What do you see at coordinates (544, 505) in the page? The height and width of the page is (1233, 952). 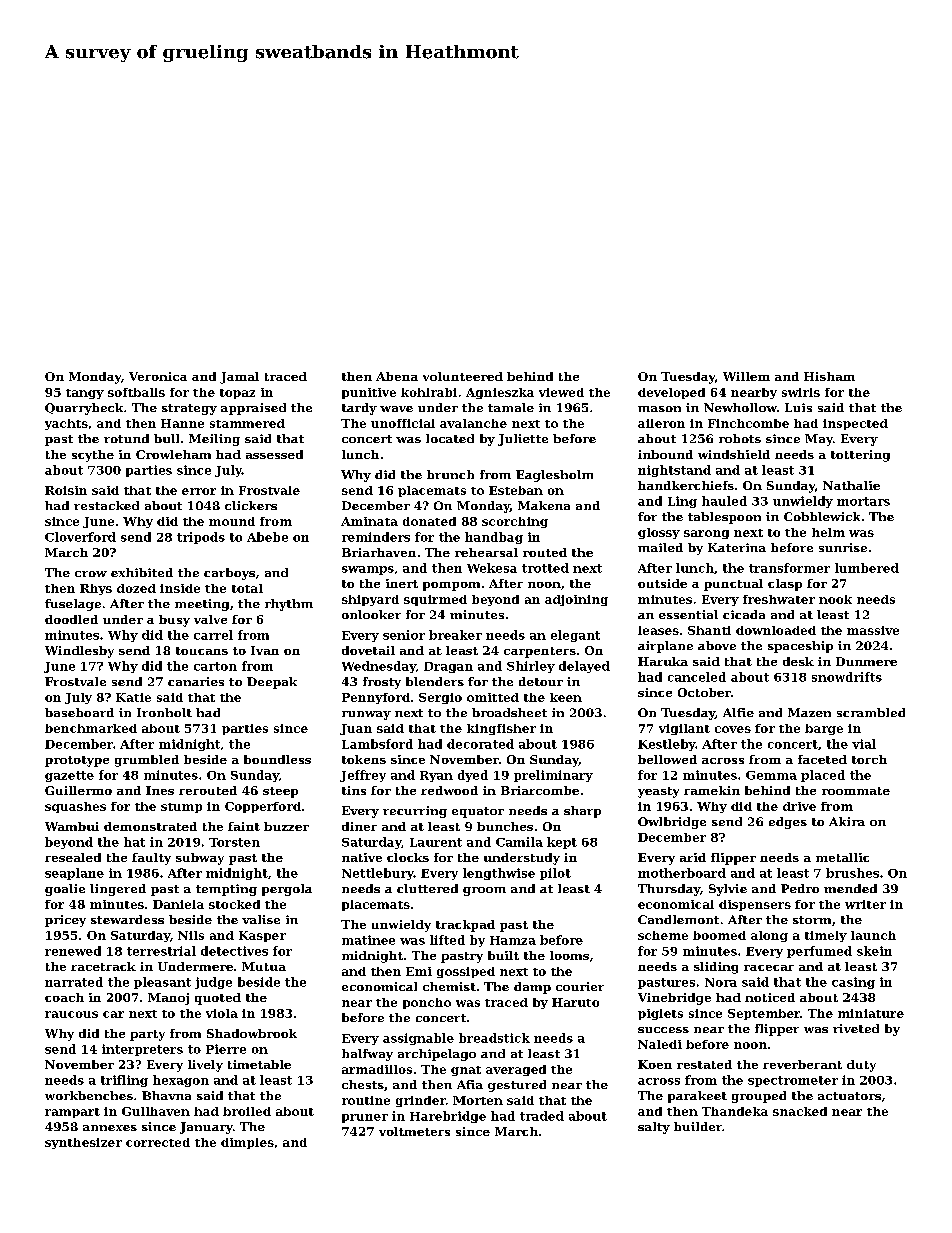 I see `Makena` at bounding box center [544, 505].
